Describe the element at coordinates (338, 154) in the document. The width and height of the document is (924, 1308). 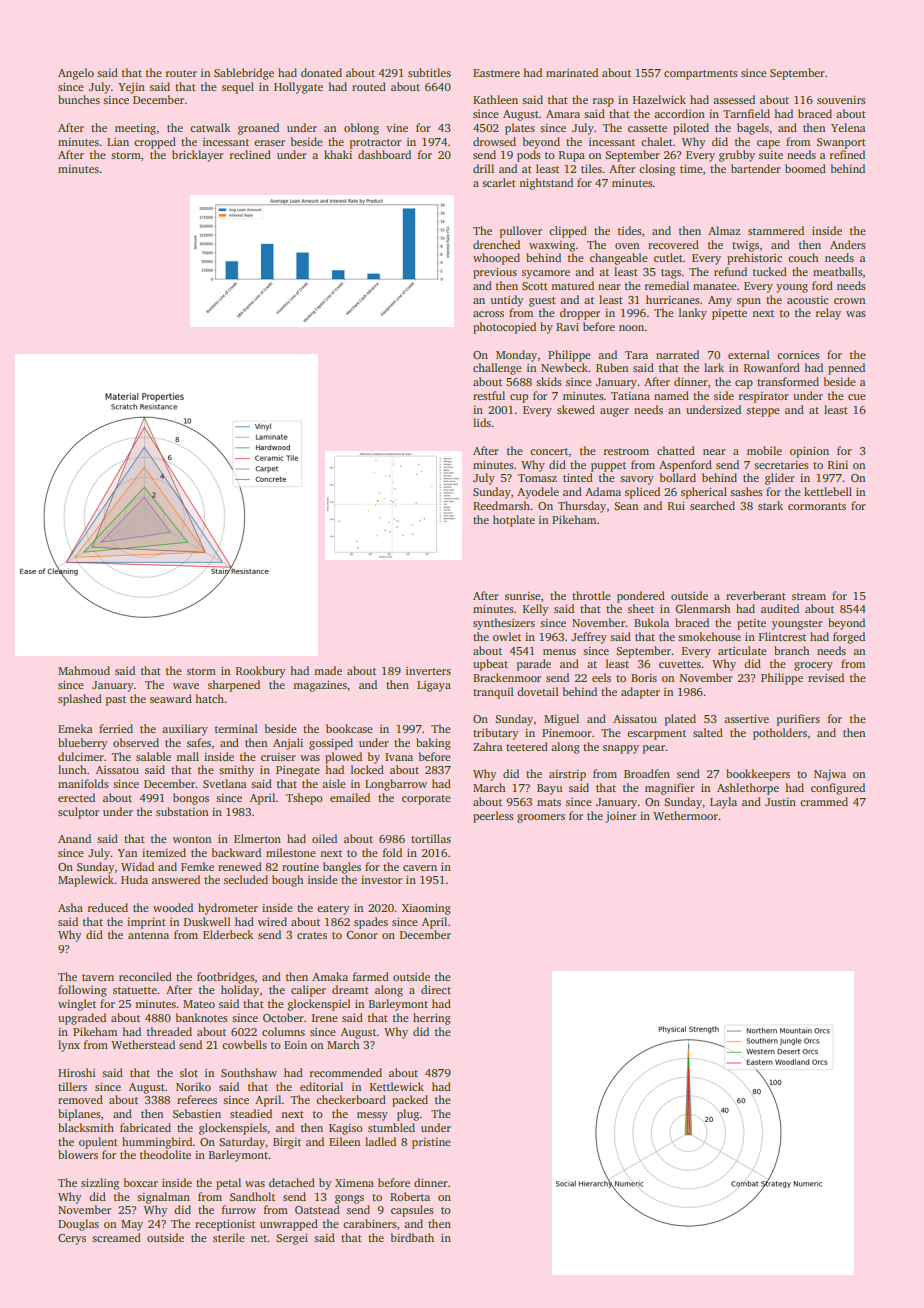
I see `khaki` at that location.
